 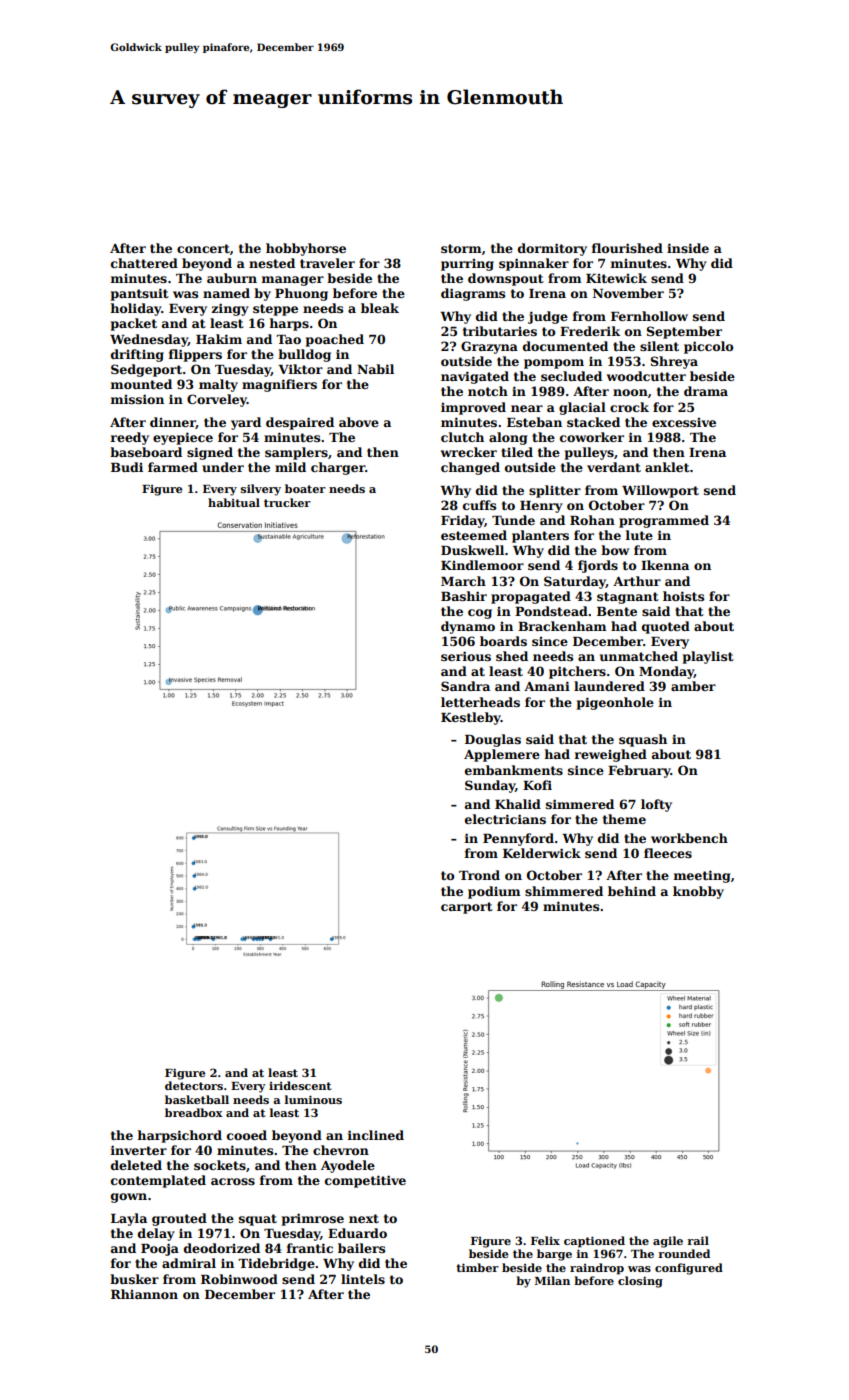 What do you see at coordinates (693, 686) in the screenshot?
I see `amber` at bounding box center [693, 686].
